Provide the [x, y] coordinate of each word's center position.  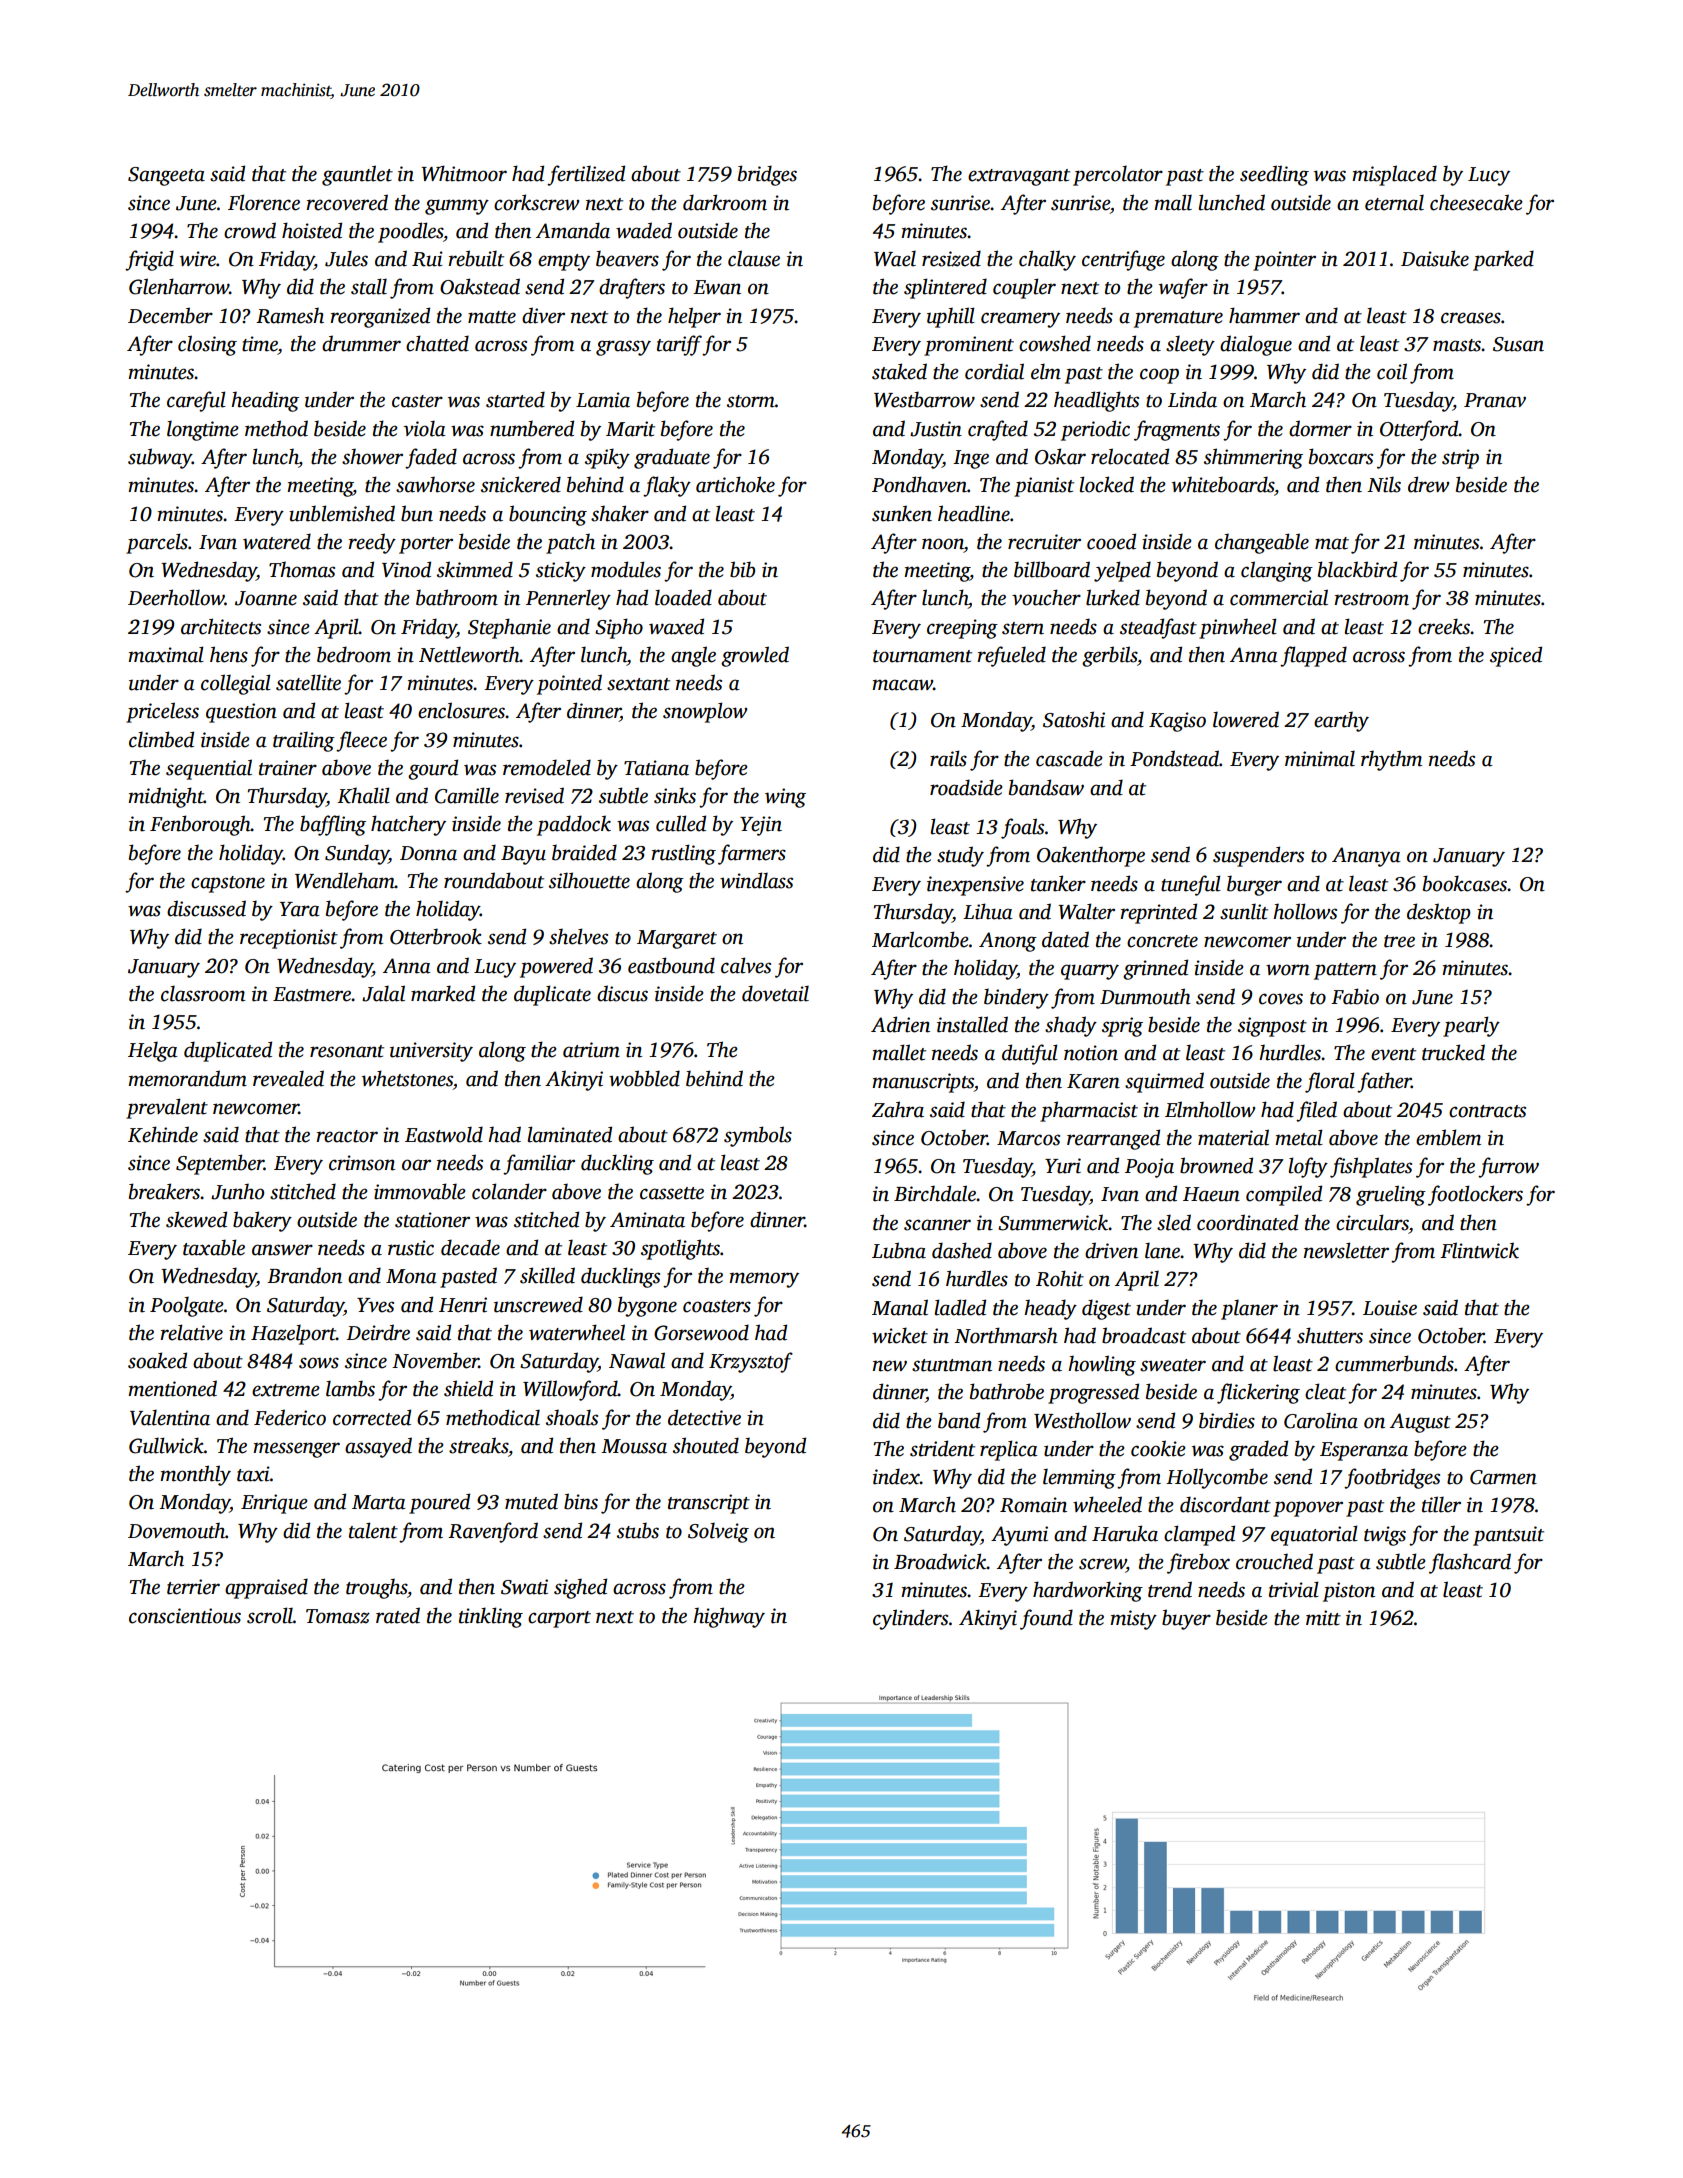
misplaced [1394, 175]
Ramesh [290, 316]
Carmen [1503, 1477]
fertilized [586, 175]
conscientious [185, 1616]
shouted [706, 1445]
